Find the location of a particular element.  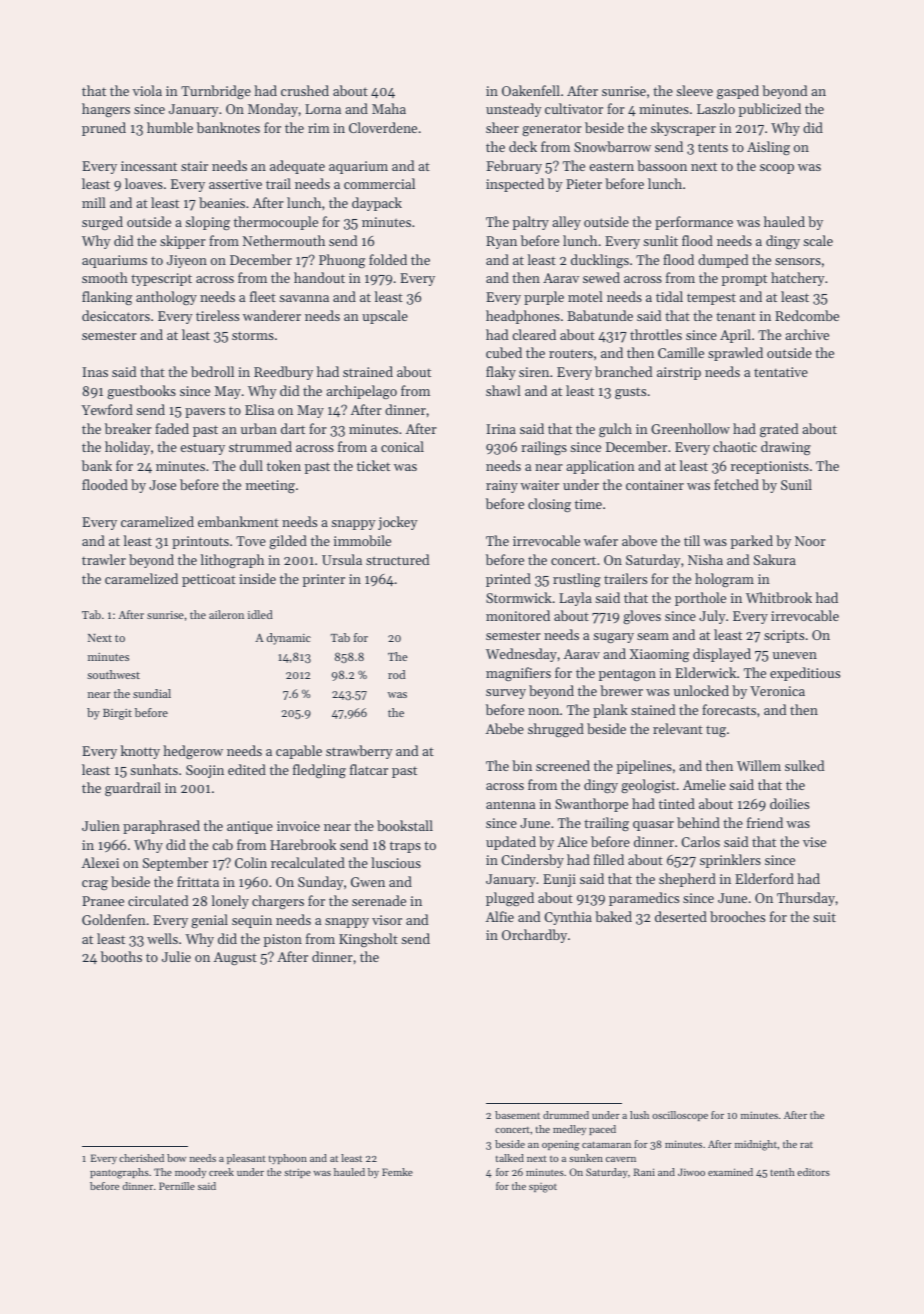

Kingsholt is located at coordinates (368, 940).
